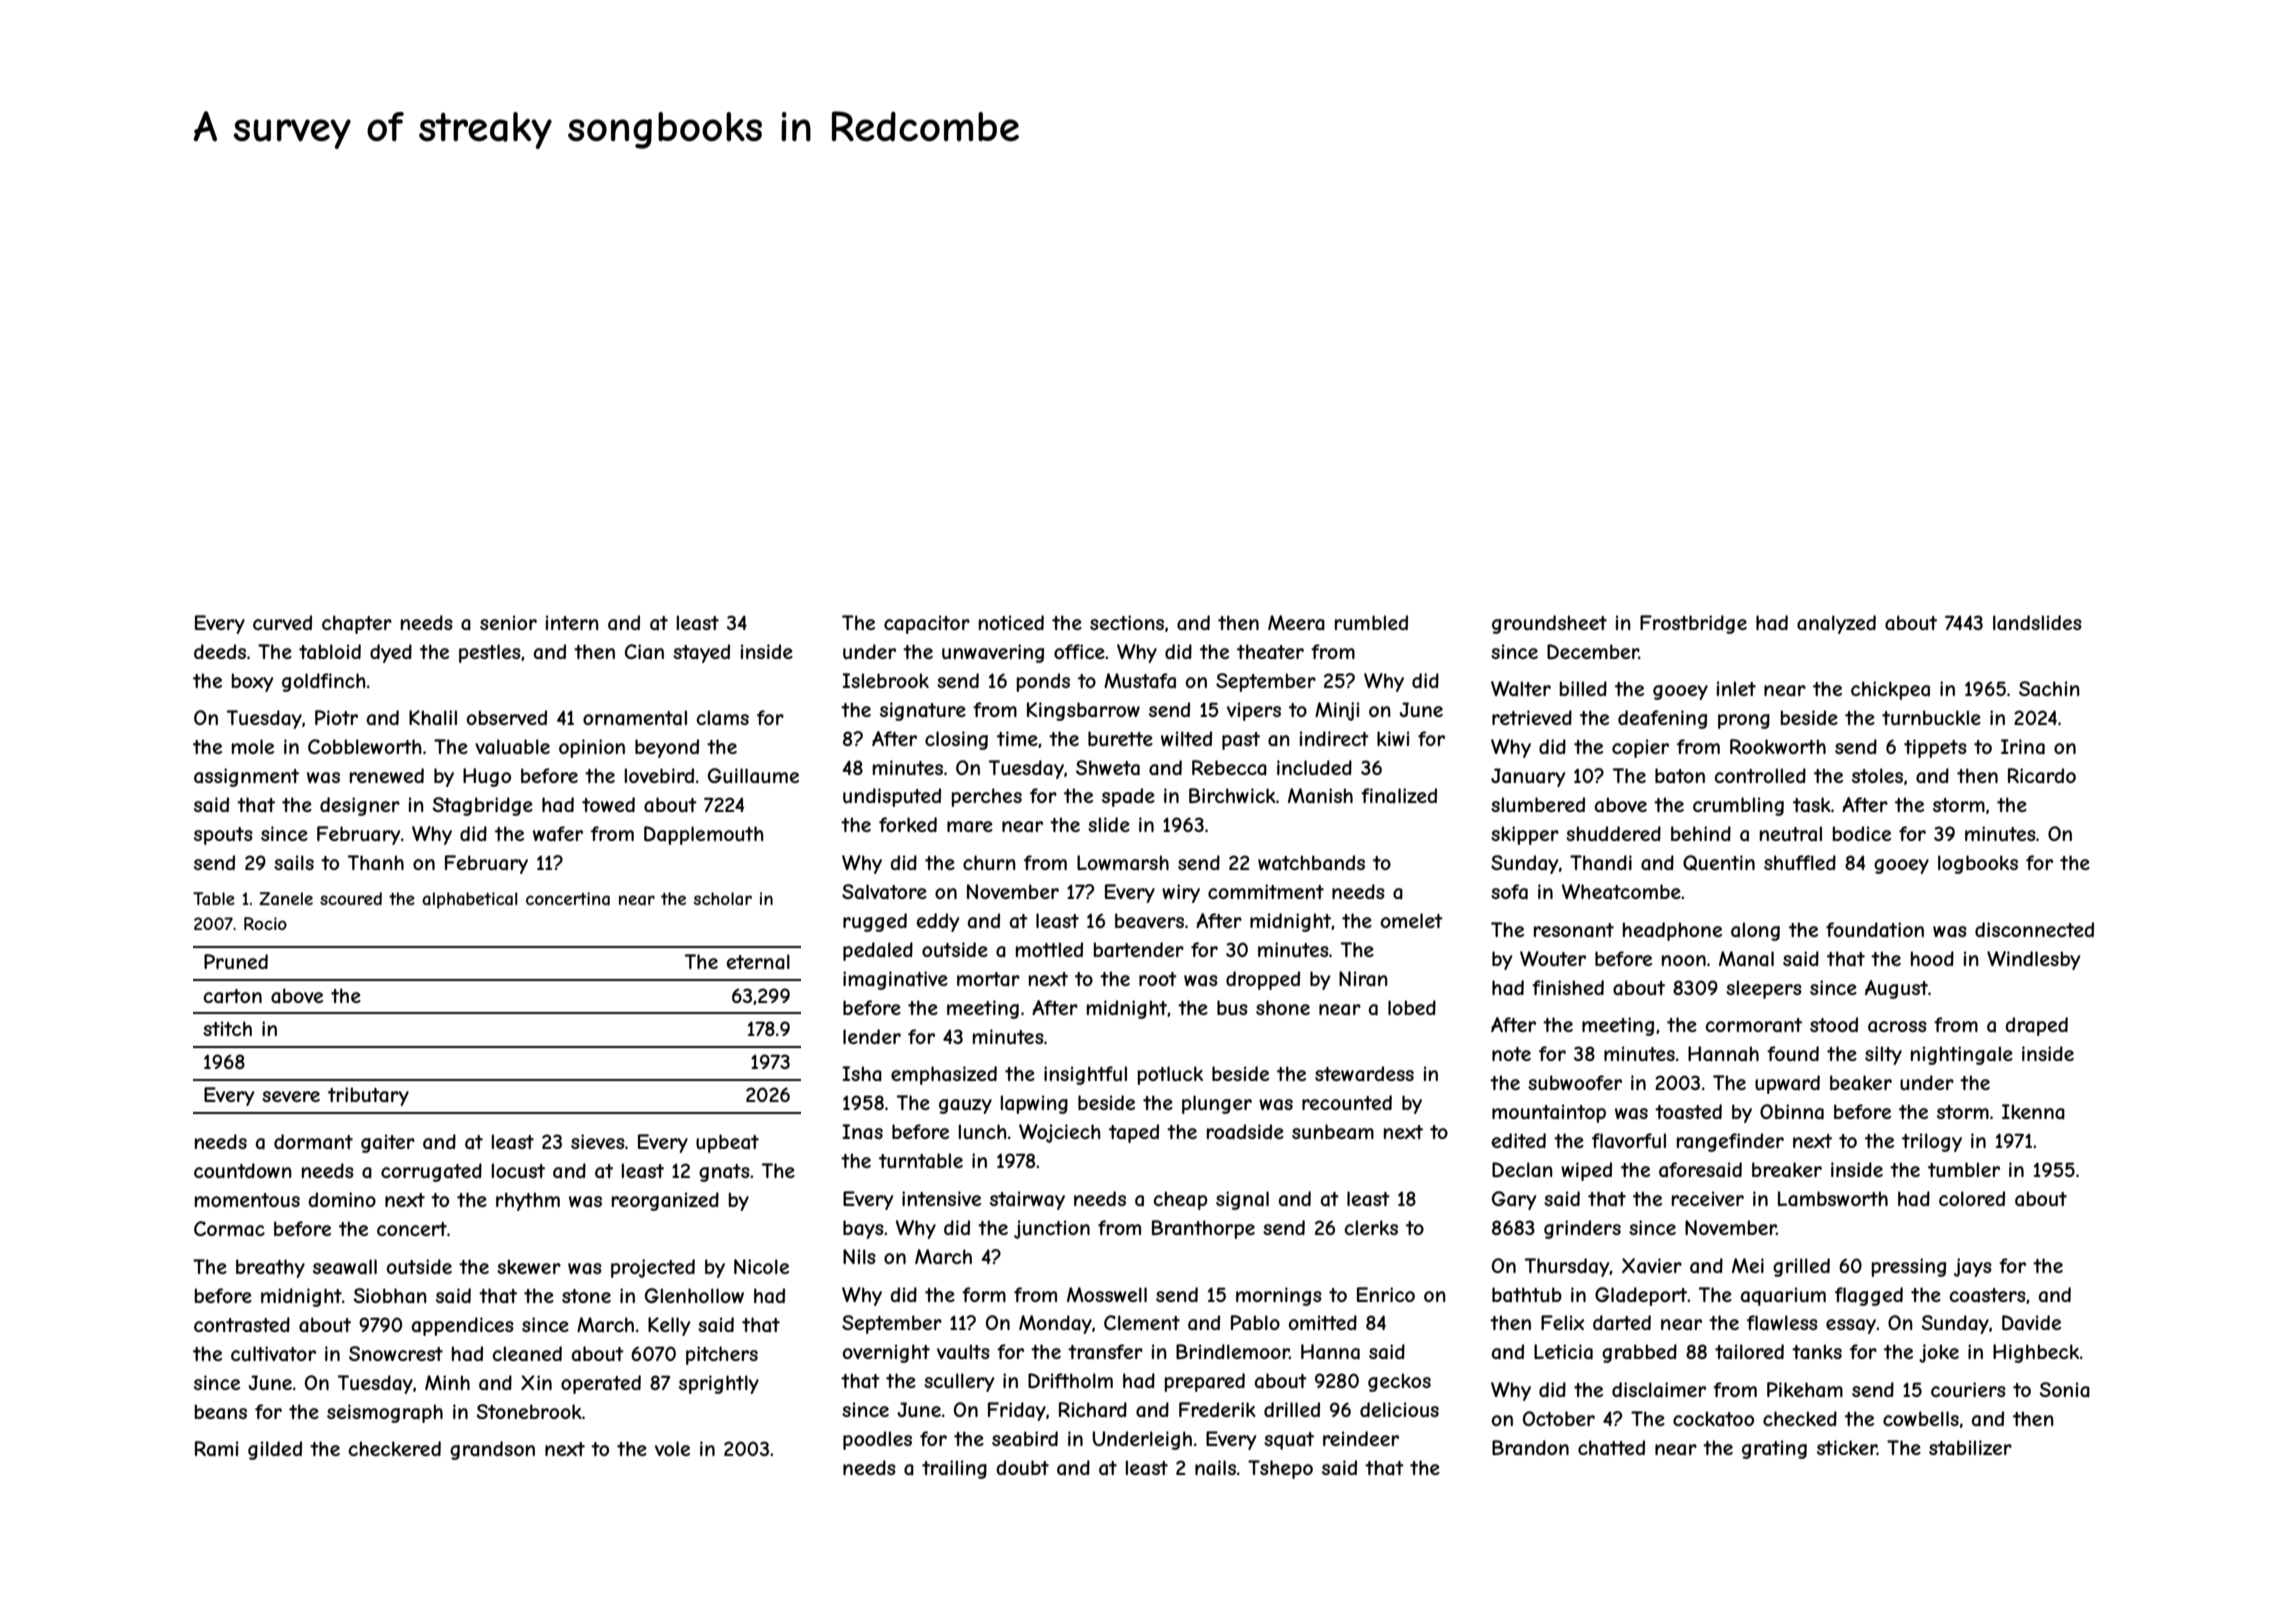  Describe the element at coordinates (394, 1448) in the document. I see `checkered` at that location.
